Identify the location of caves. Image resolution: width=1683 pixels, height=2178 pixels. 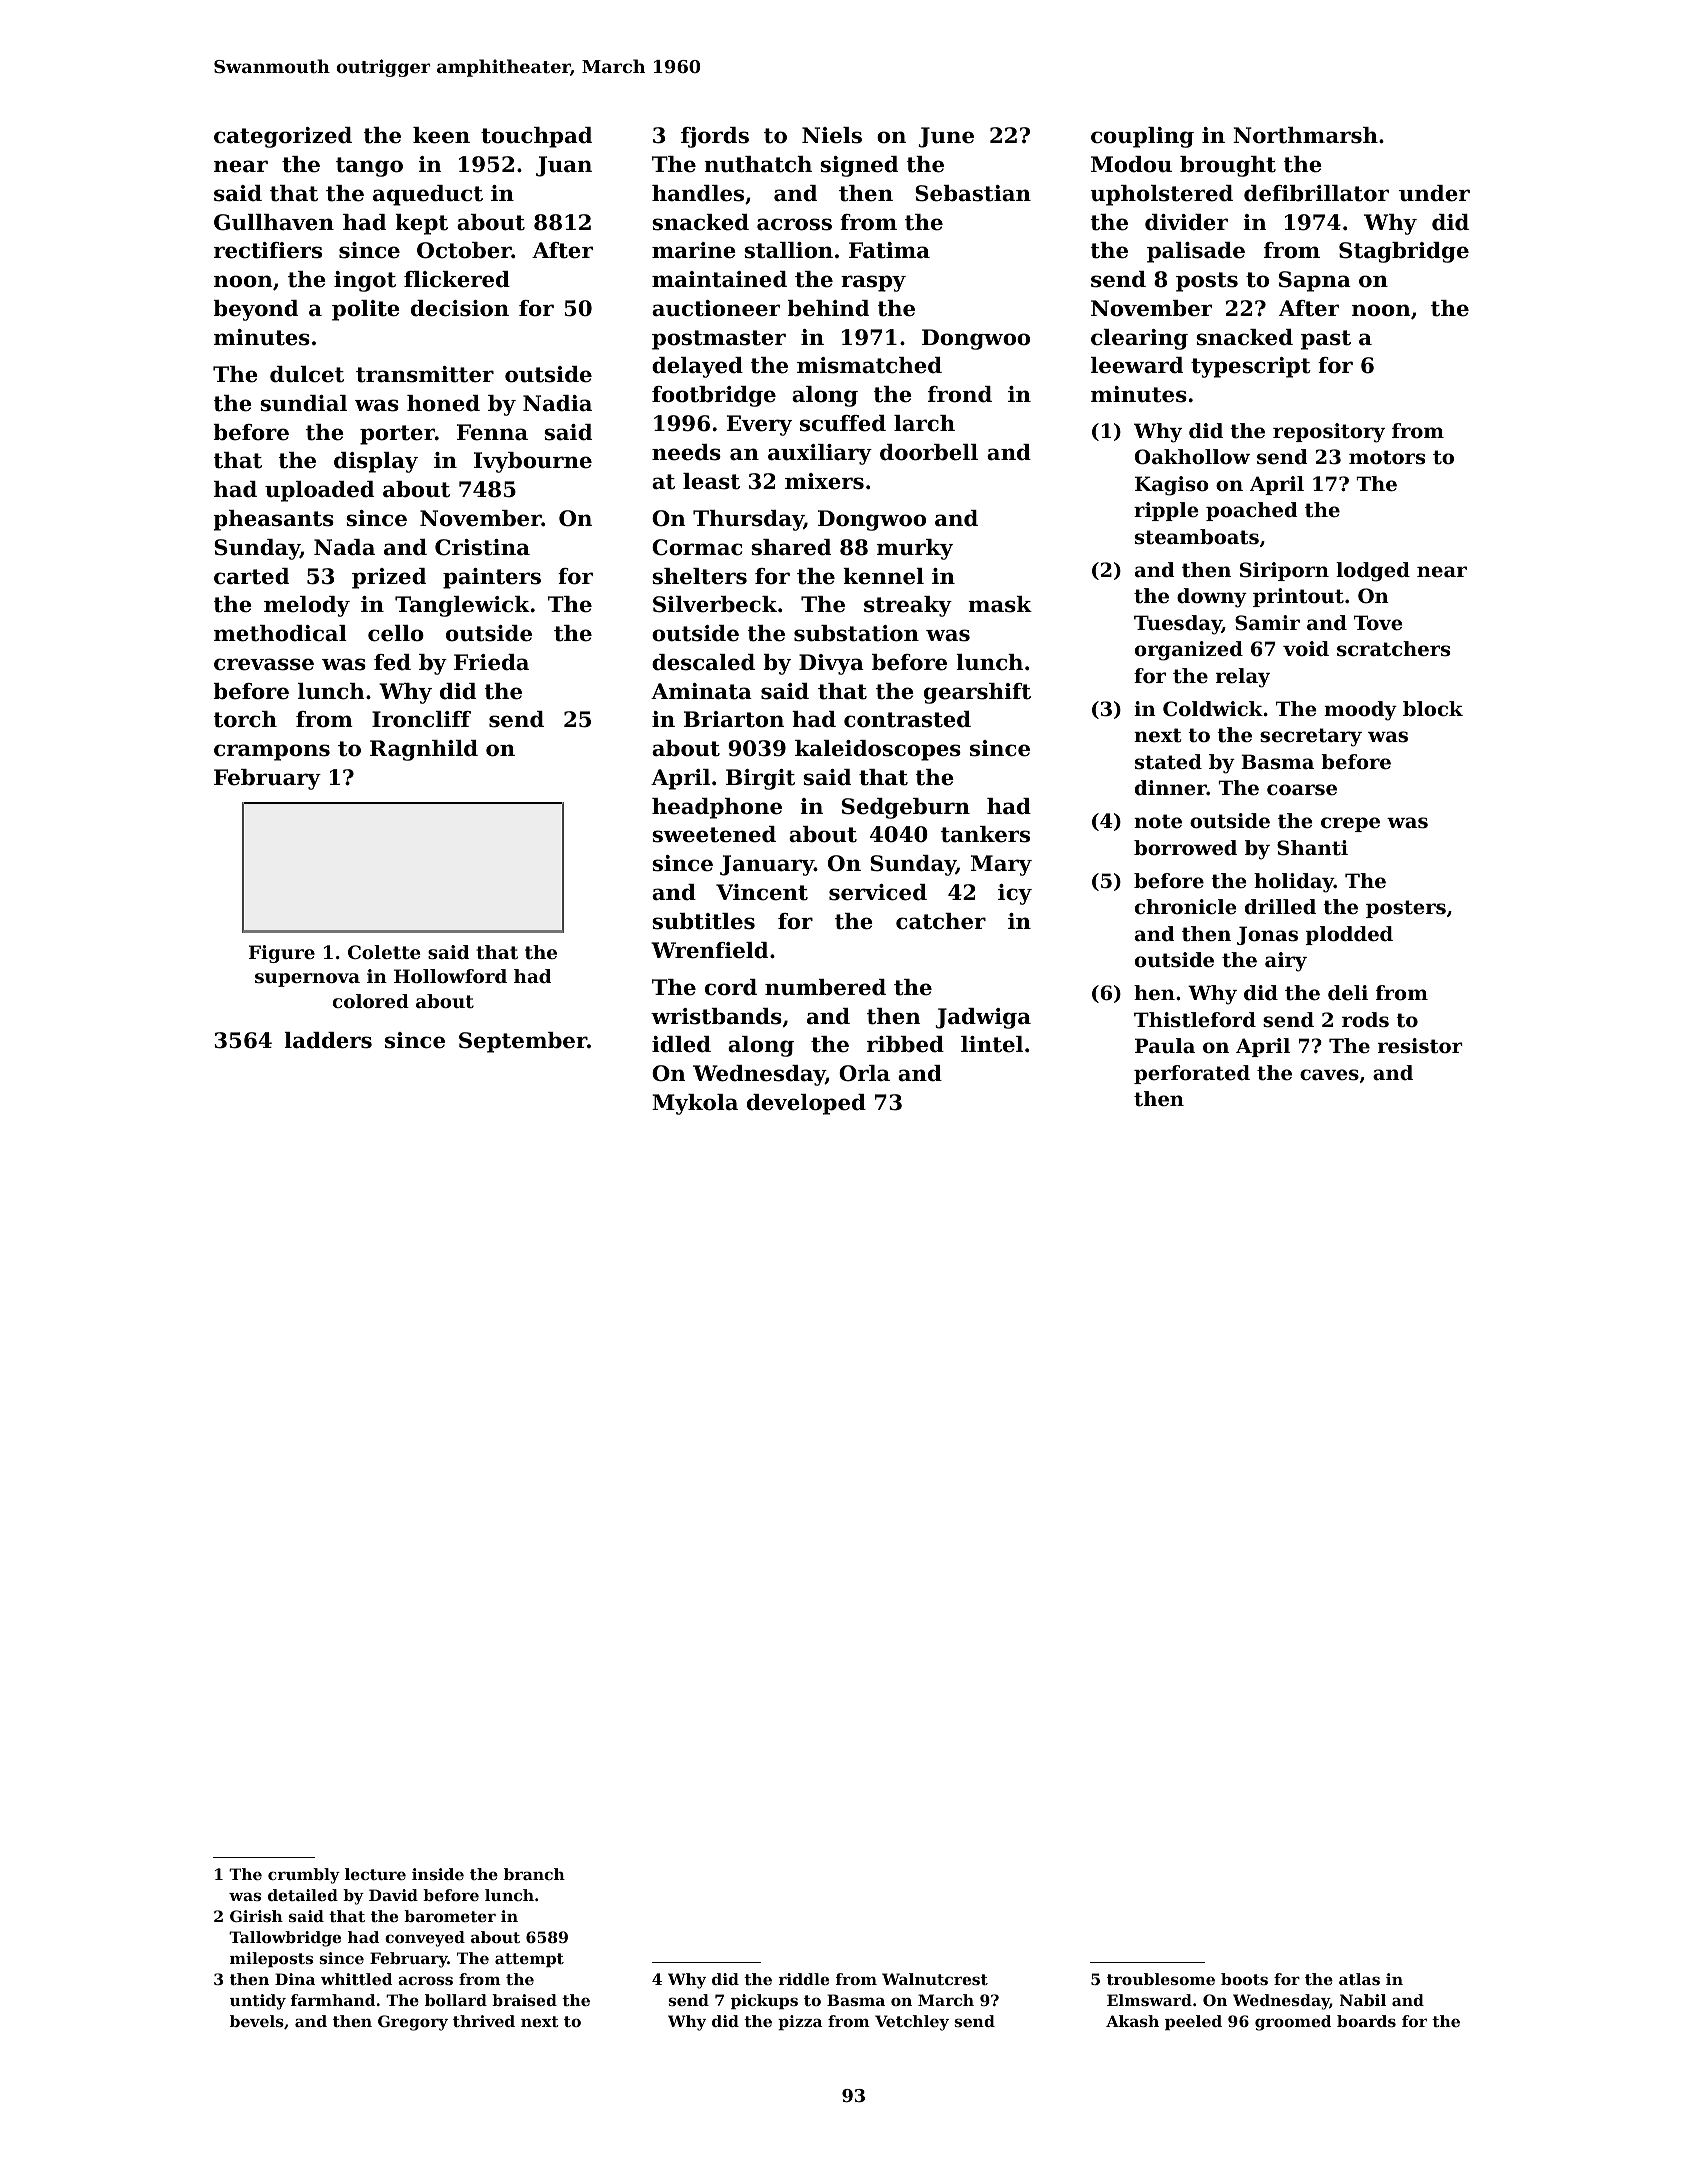
(1329, 1075).
